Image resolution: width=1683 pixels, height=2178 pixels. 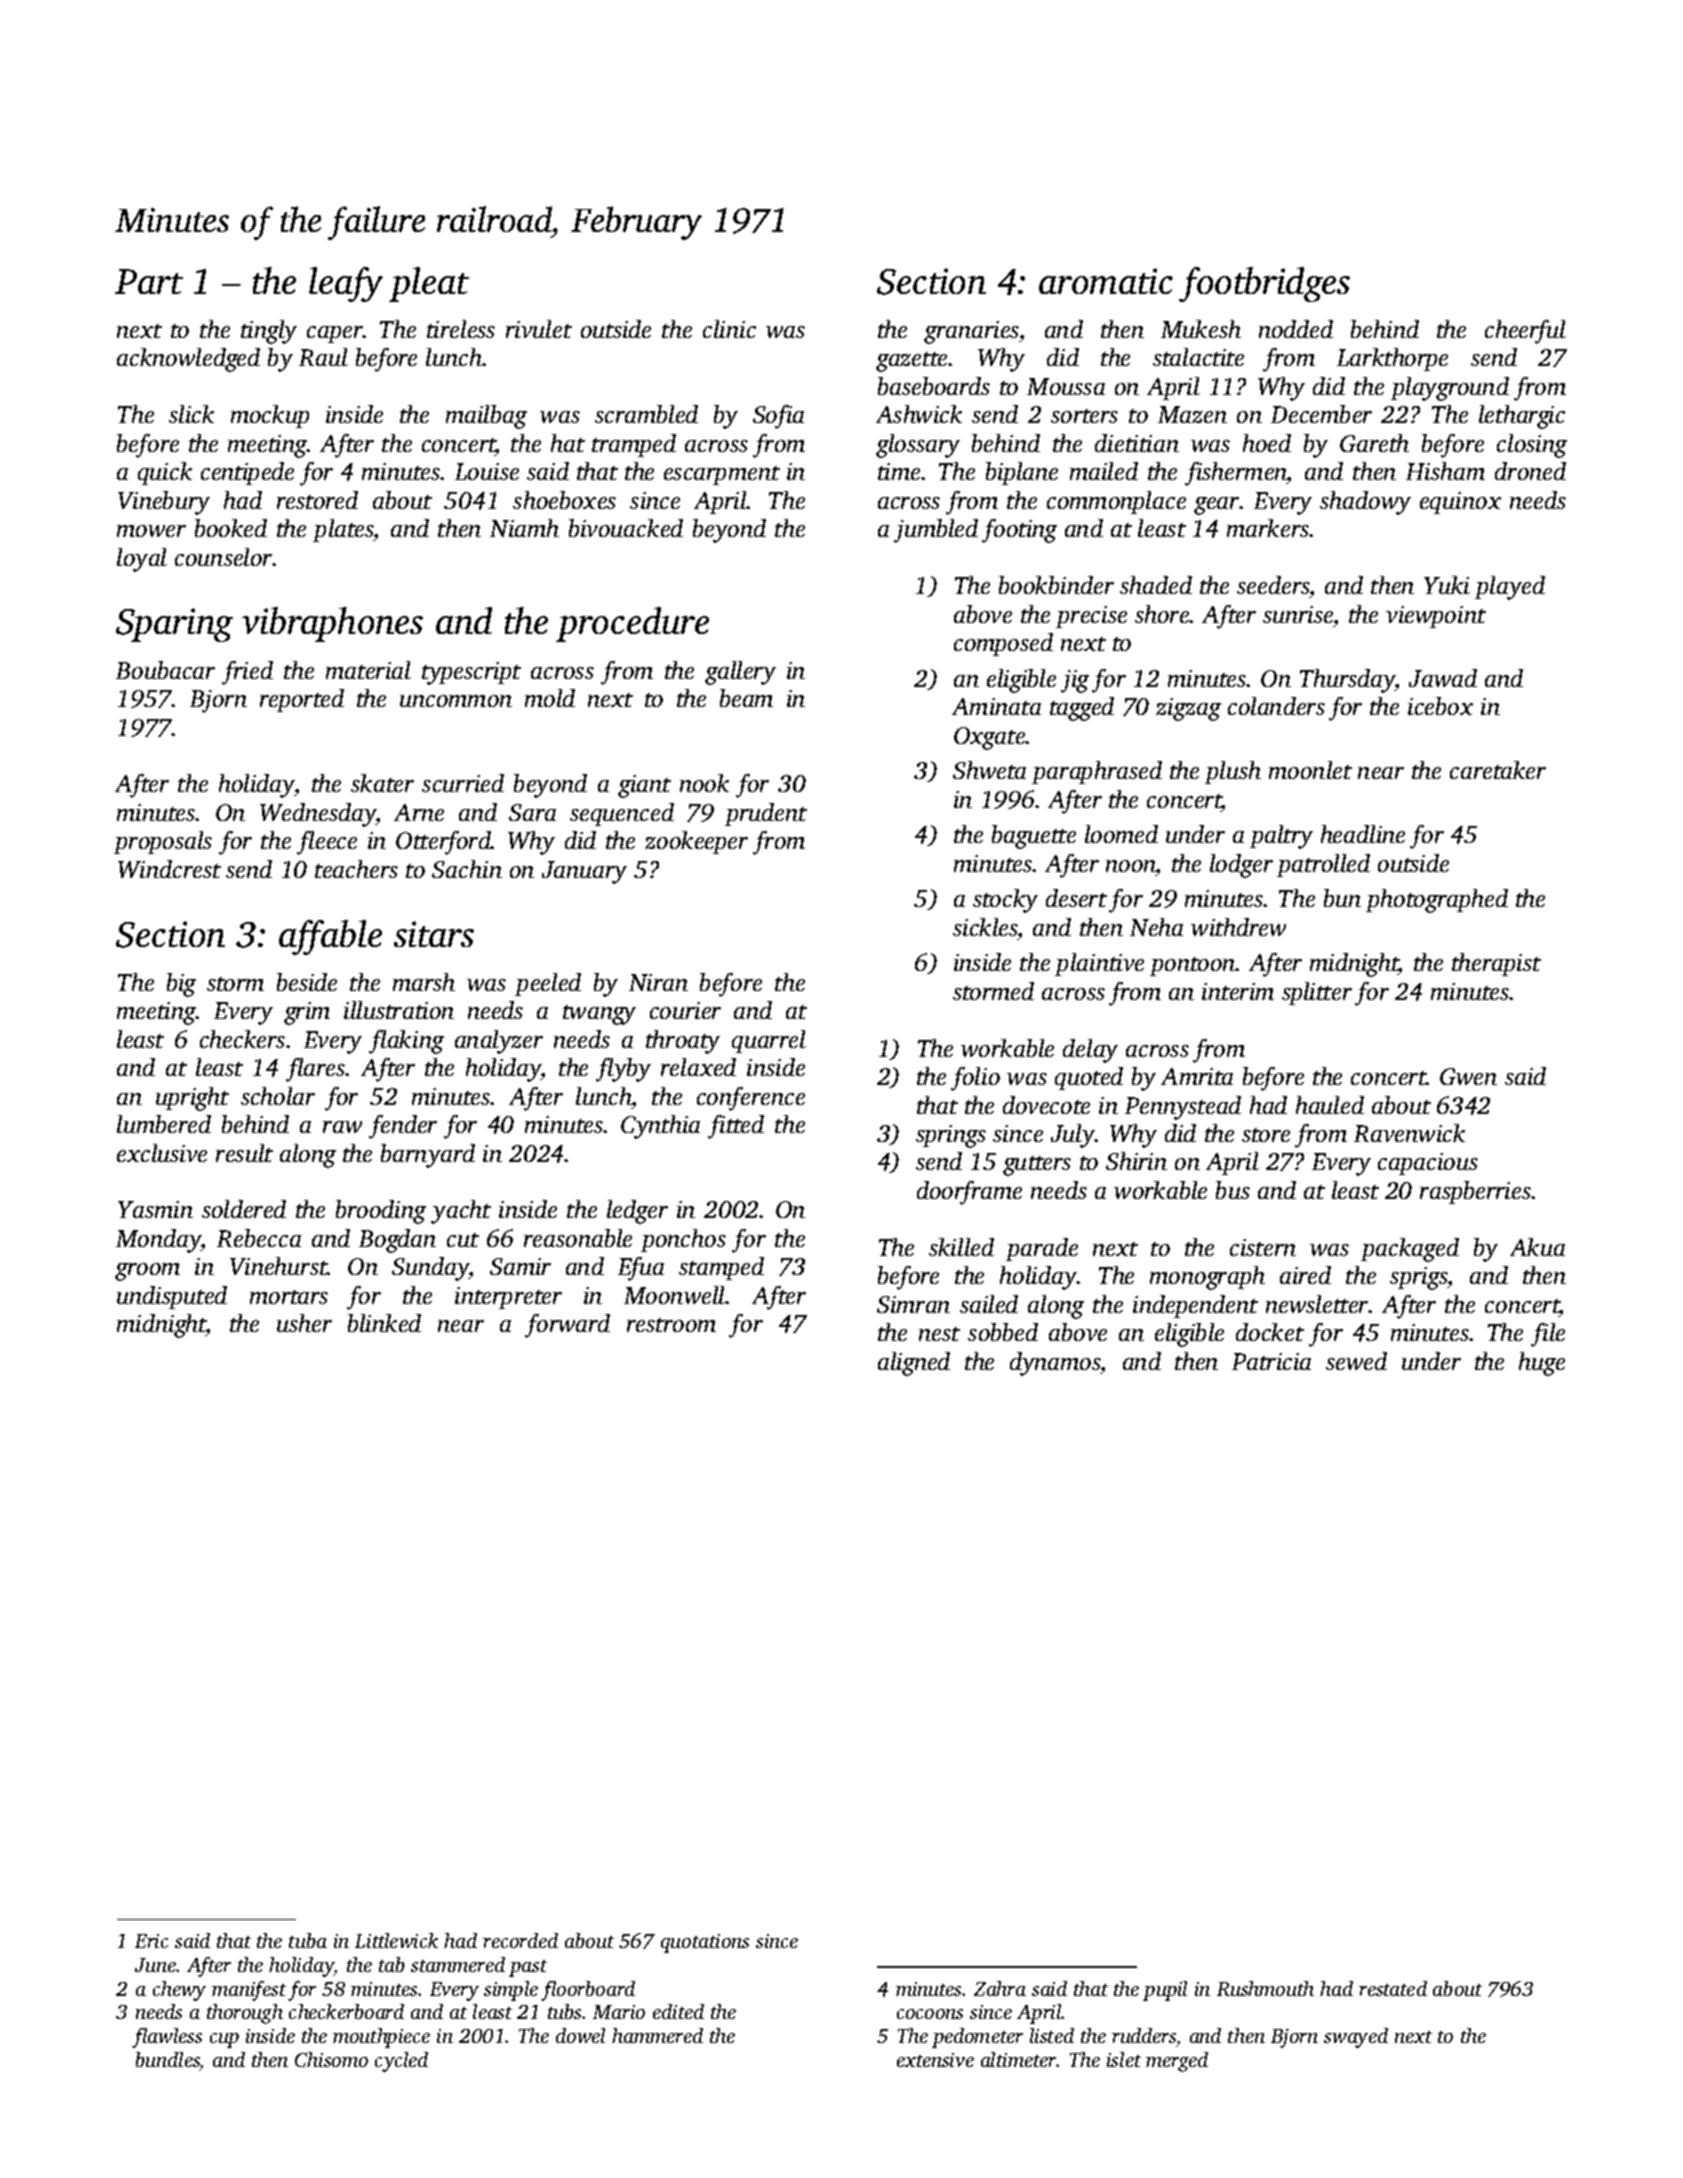 I want to click on flawless, so click(x=167, y=2038).
